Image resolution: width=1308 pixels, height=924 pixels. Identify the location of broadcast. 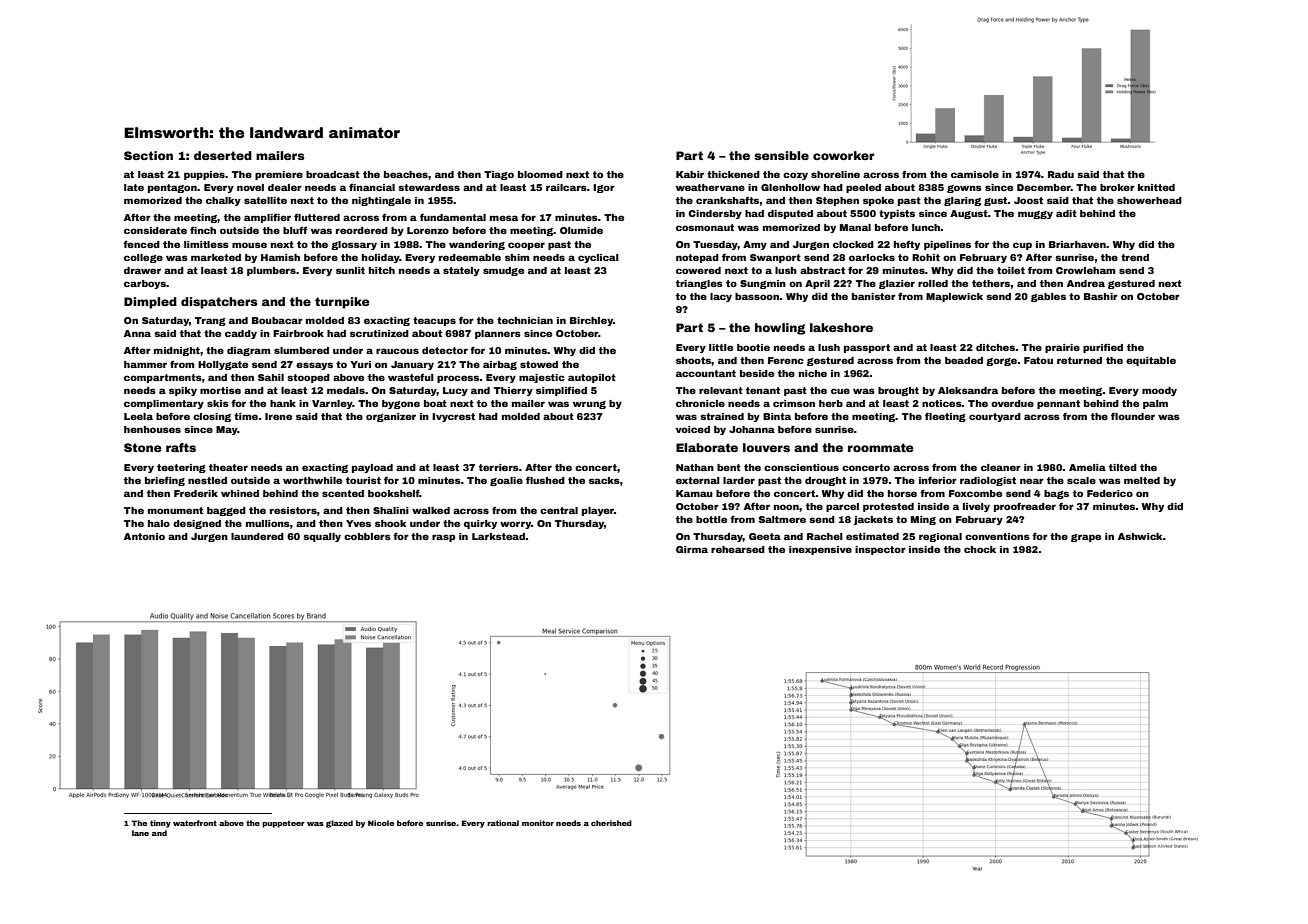
(333, 174).
